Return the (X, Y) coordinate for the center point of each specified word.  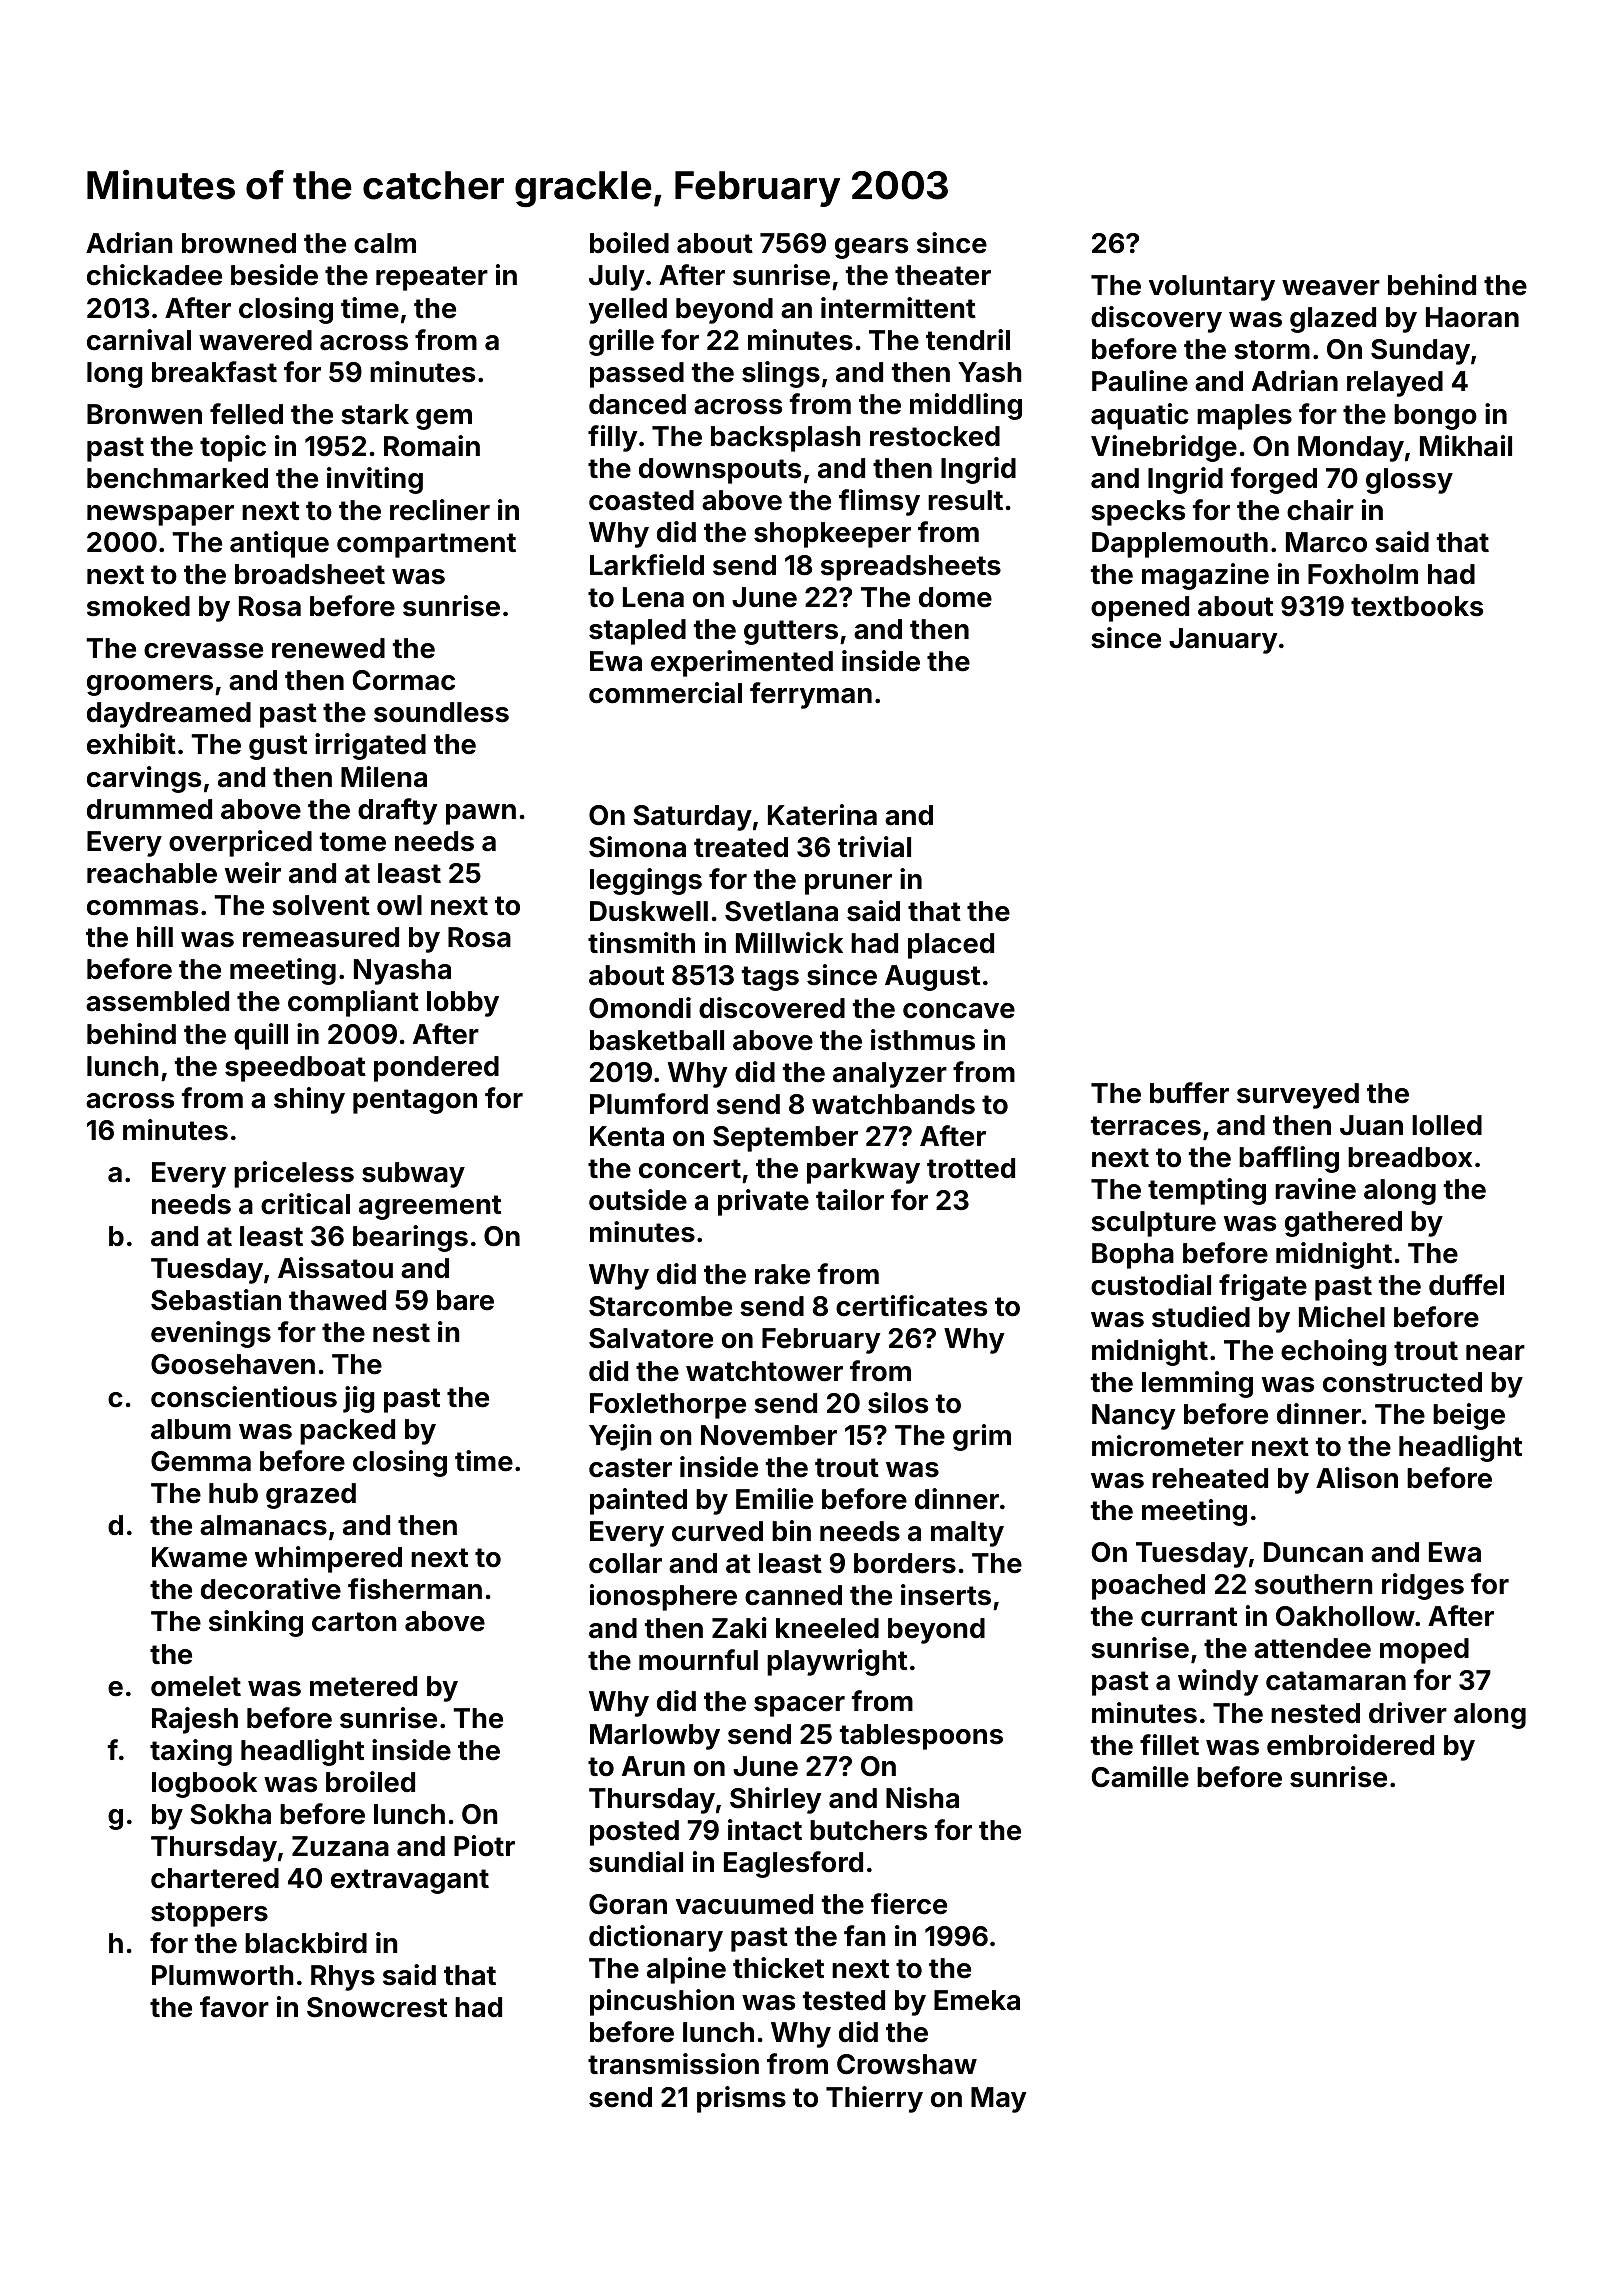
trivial (874, 847)
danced (637, 404)
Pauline (1140, 381)
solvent (321, 905)
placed (951, 946)
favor (234, 2007)
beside (274, 275)
